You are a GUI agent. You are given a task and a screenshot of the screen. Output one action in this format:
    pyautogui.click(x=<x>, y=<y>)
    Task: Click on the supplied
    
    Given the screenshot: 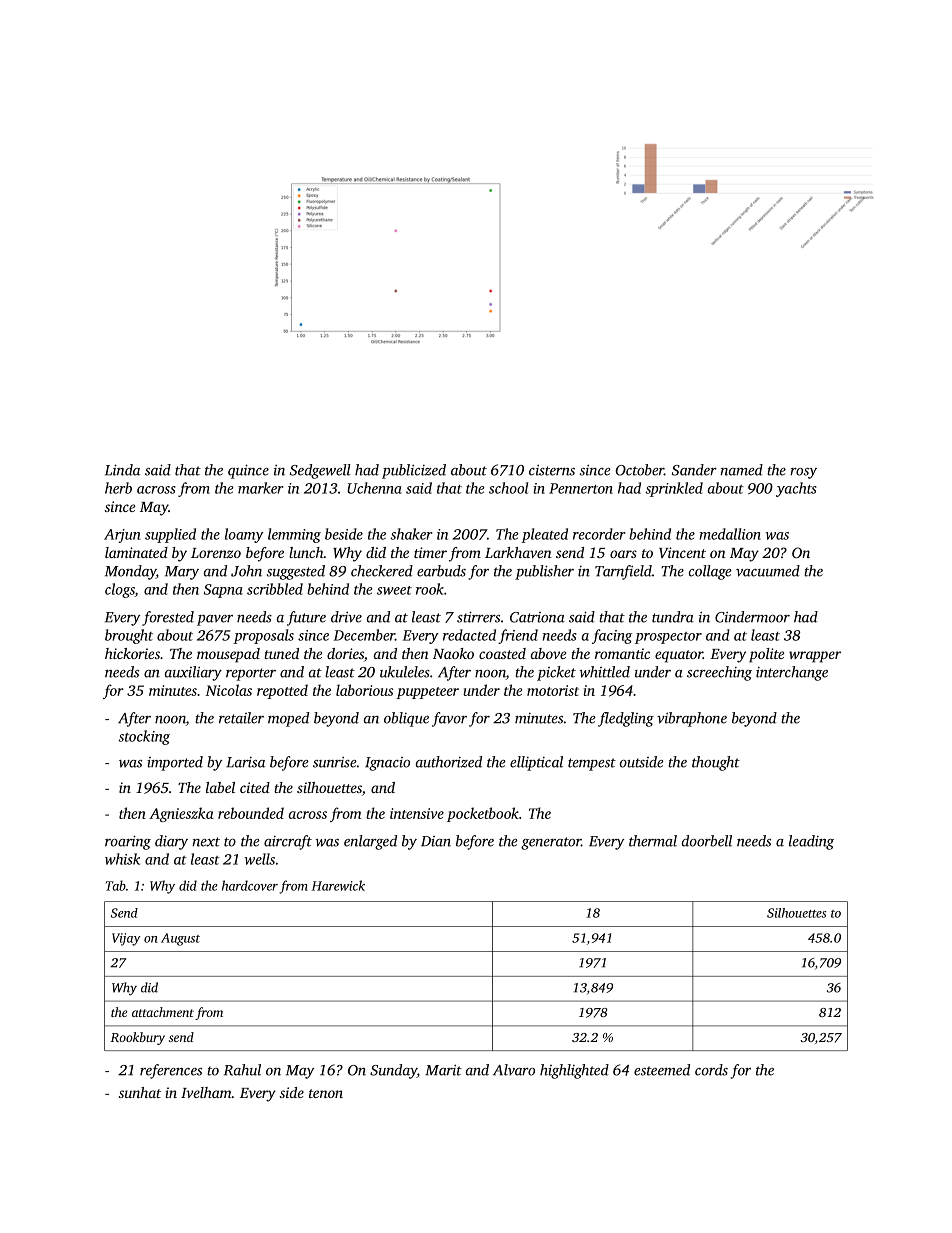 What is the action you would take?
    pyautogui.click(x=170, y=535)
